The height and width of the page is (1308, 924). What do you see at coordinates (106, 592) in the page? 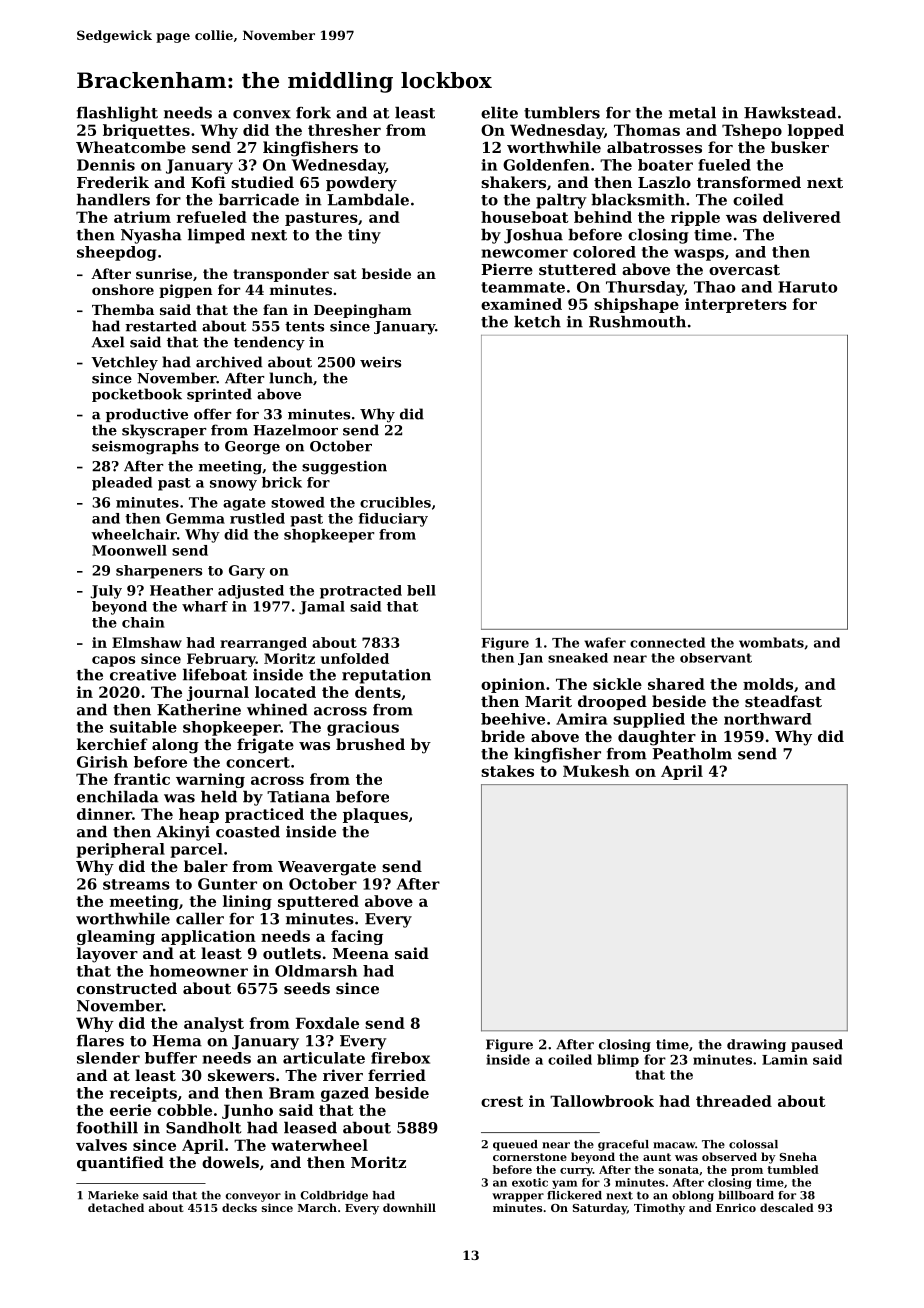
I see `July` at bounding box center [106, 592].
